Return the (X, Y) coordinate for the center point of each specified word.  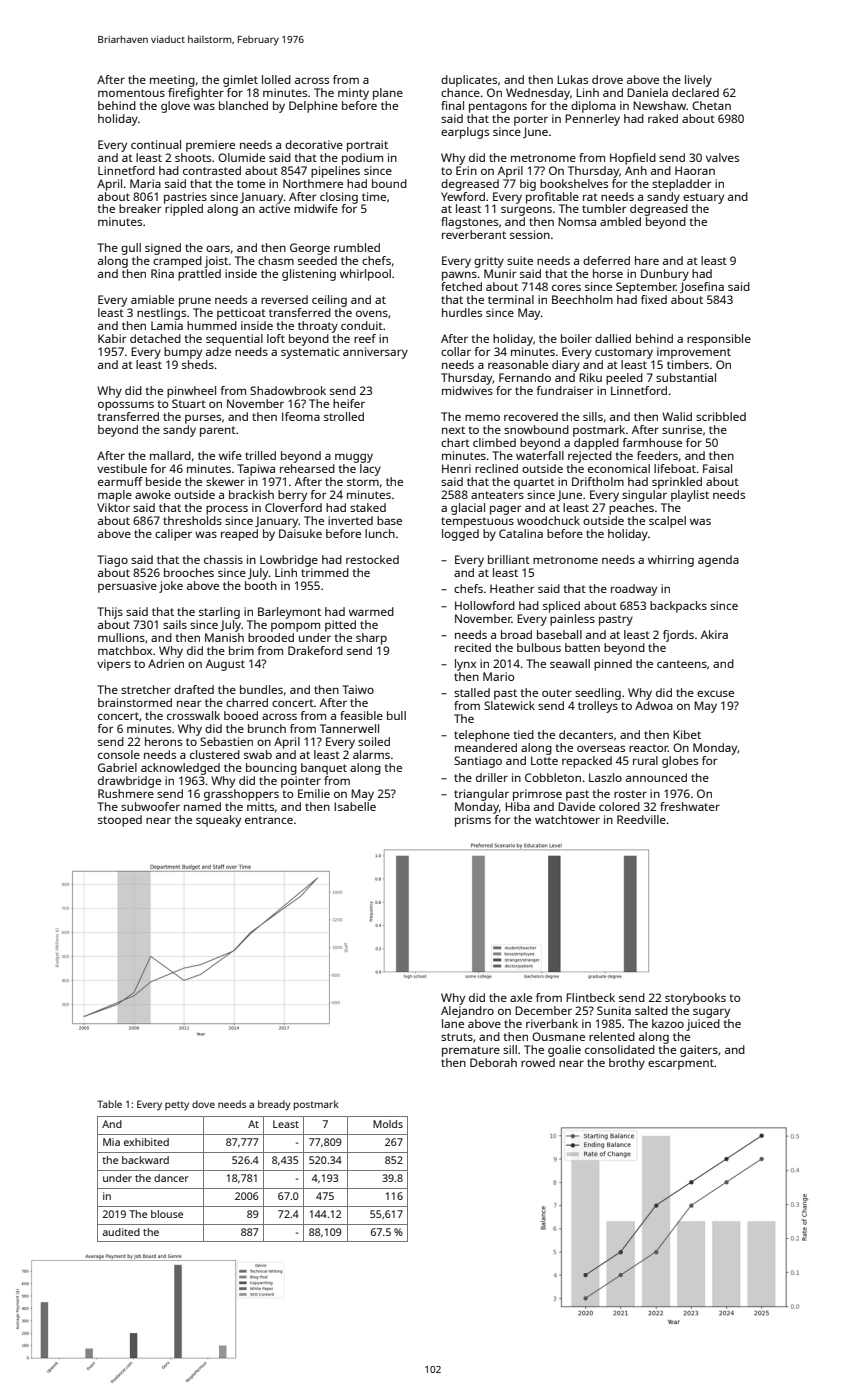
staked (368, 507)
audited (121, 1232)
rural (645, 760)
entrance (269, 820)
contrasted (212, 170)
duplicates (469, 81)
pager (505, 510)
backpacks (678, 607)
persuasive (127, 587)
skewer (225, 481)
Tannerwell (349, 728)
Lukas (572, 79)
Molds (388, 1124)
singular (644, 496)
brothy (627, 1064)
